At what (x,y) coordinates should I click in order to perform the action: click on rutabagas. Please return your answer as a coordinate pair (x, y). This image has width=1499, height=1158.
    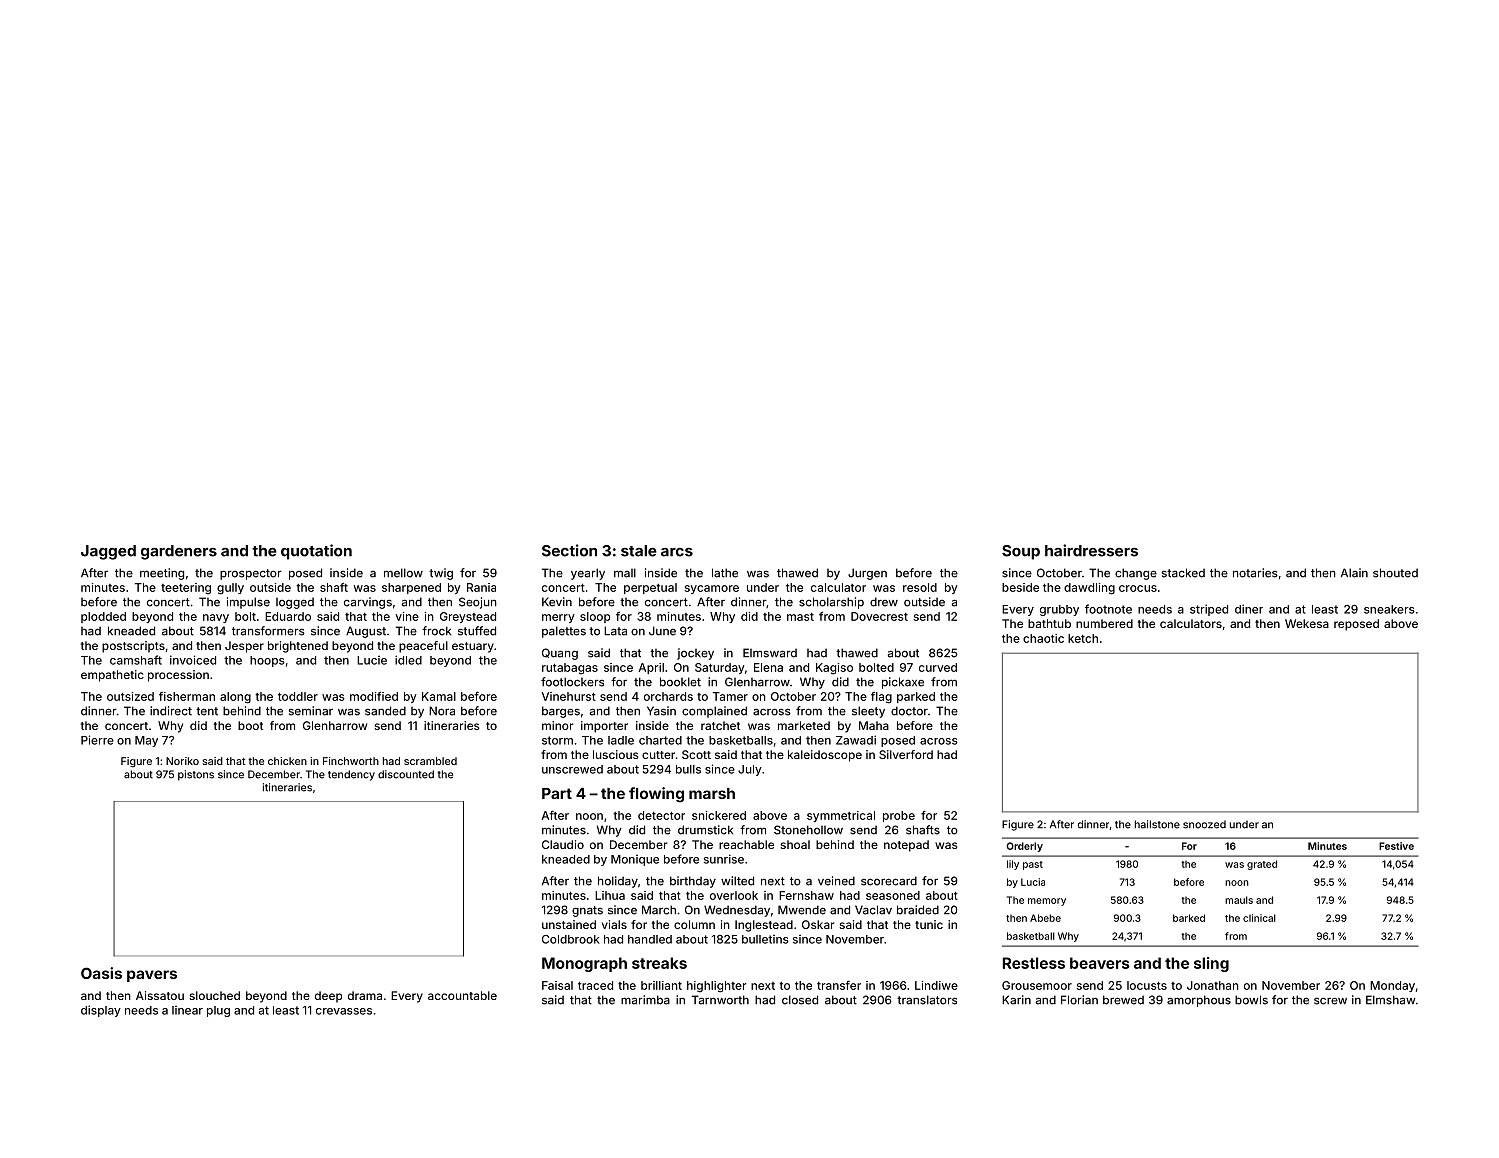
    Looking at the image, I should click on (570, 669).
